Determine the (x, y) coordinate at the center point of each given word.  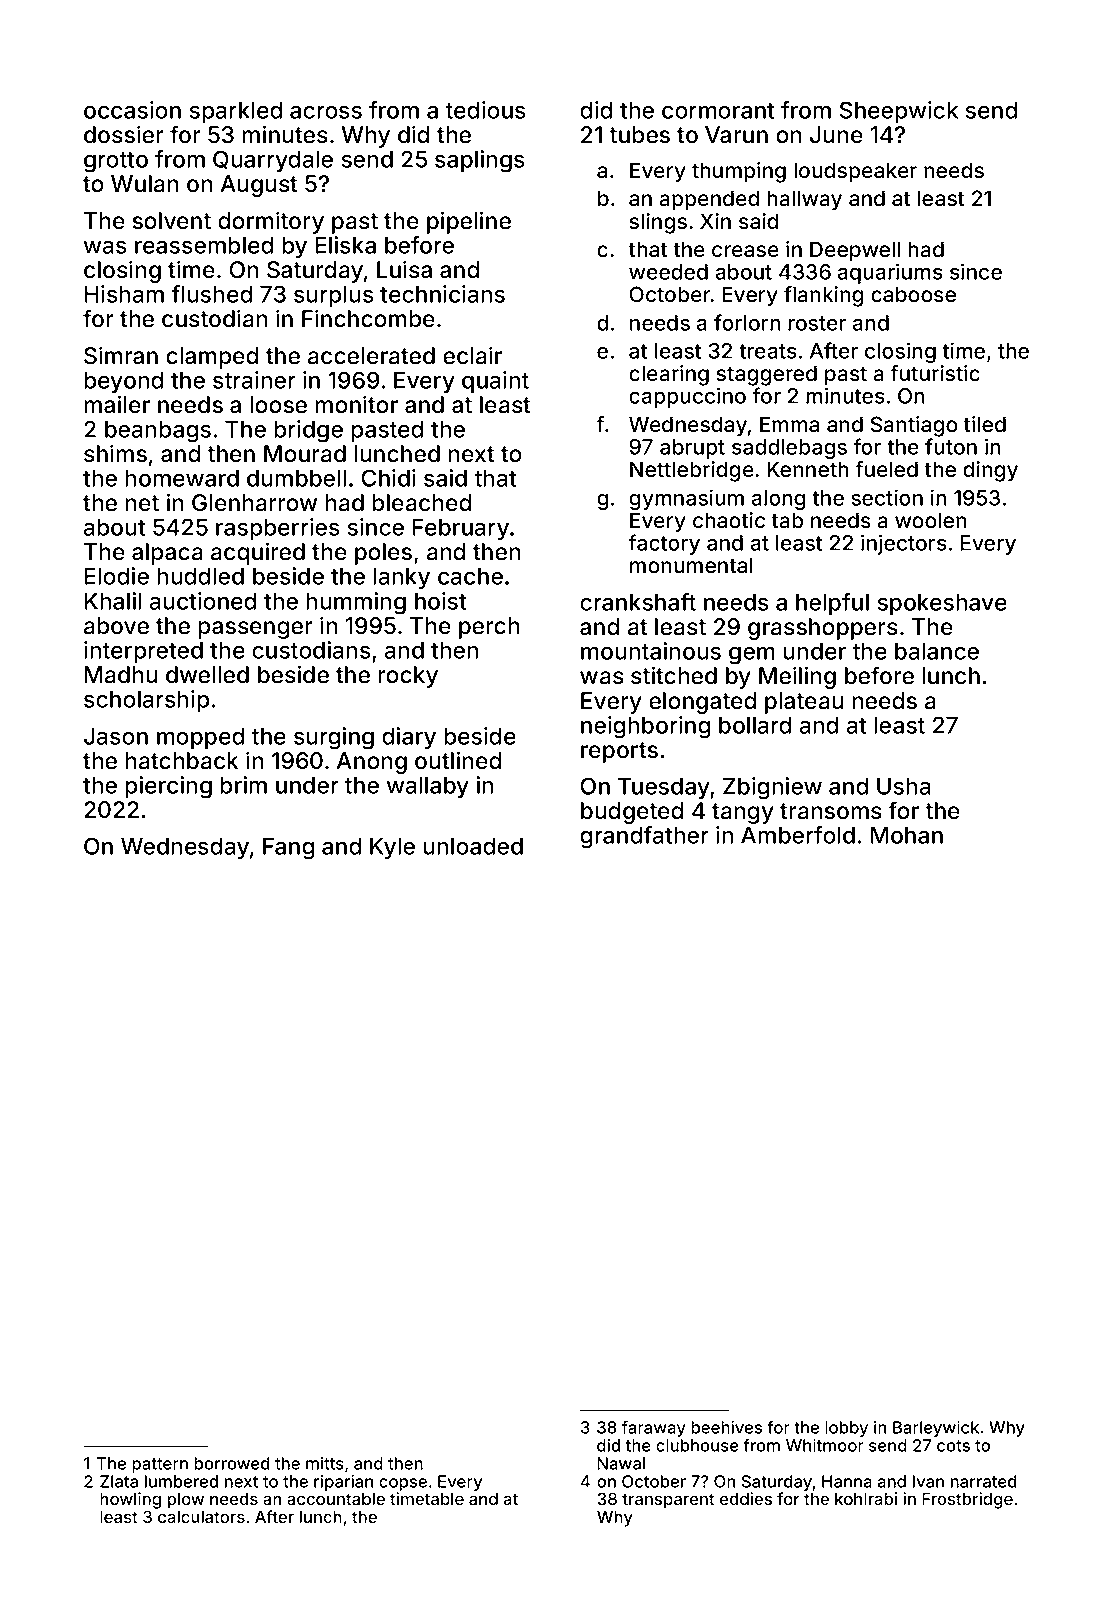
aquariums (890, 273)
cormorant (718, 111)
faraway (654, 1428)
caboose (913, 294)
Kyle (392, 848)
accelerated (371, 356)
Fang (288, 849)
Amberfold (798, 835)
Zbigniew (772, 788)
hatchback (181, 761)
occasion (132, 110)
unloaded (473, 846)
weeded (668, 272)
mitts (325, 1463)
